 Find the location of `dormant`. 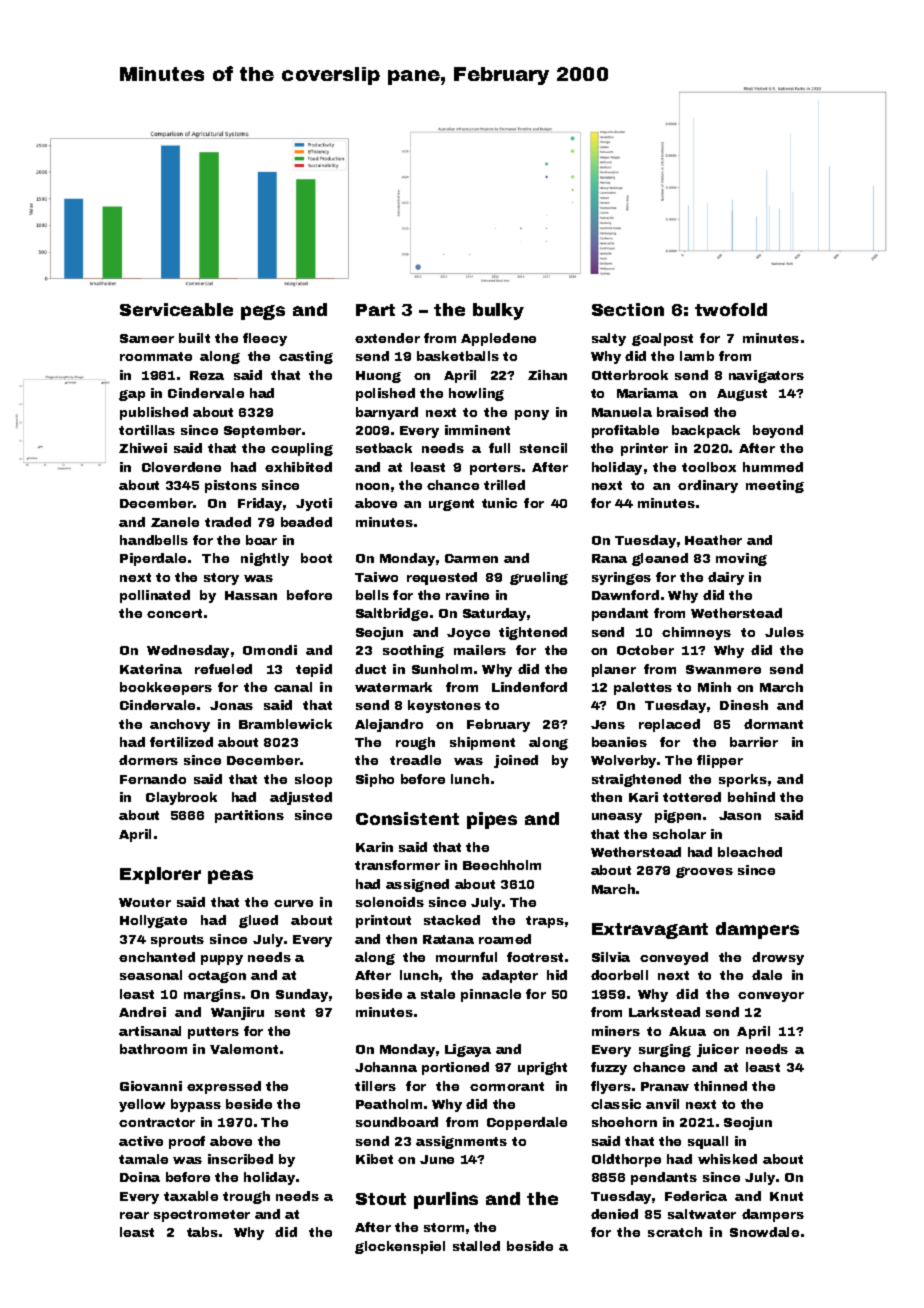

dormant is located at coordinates (773, 724).
